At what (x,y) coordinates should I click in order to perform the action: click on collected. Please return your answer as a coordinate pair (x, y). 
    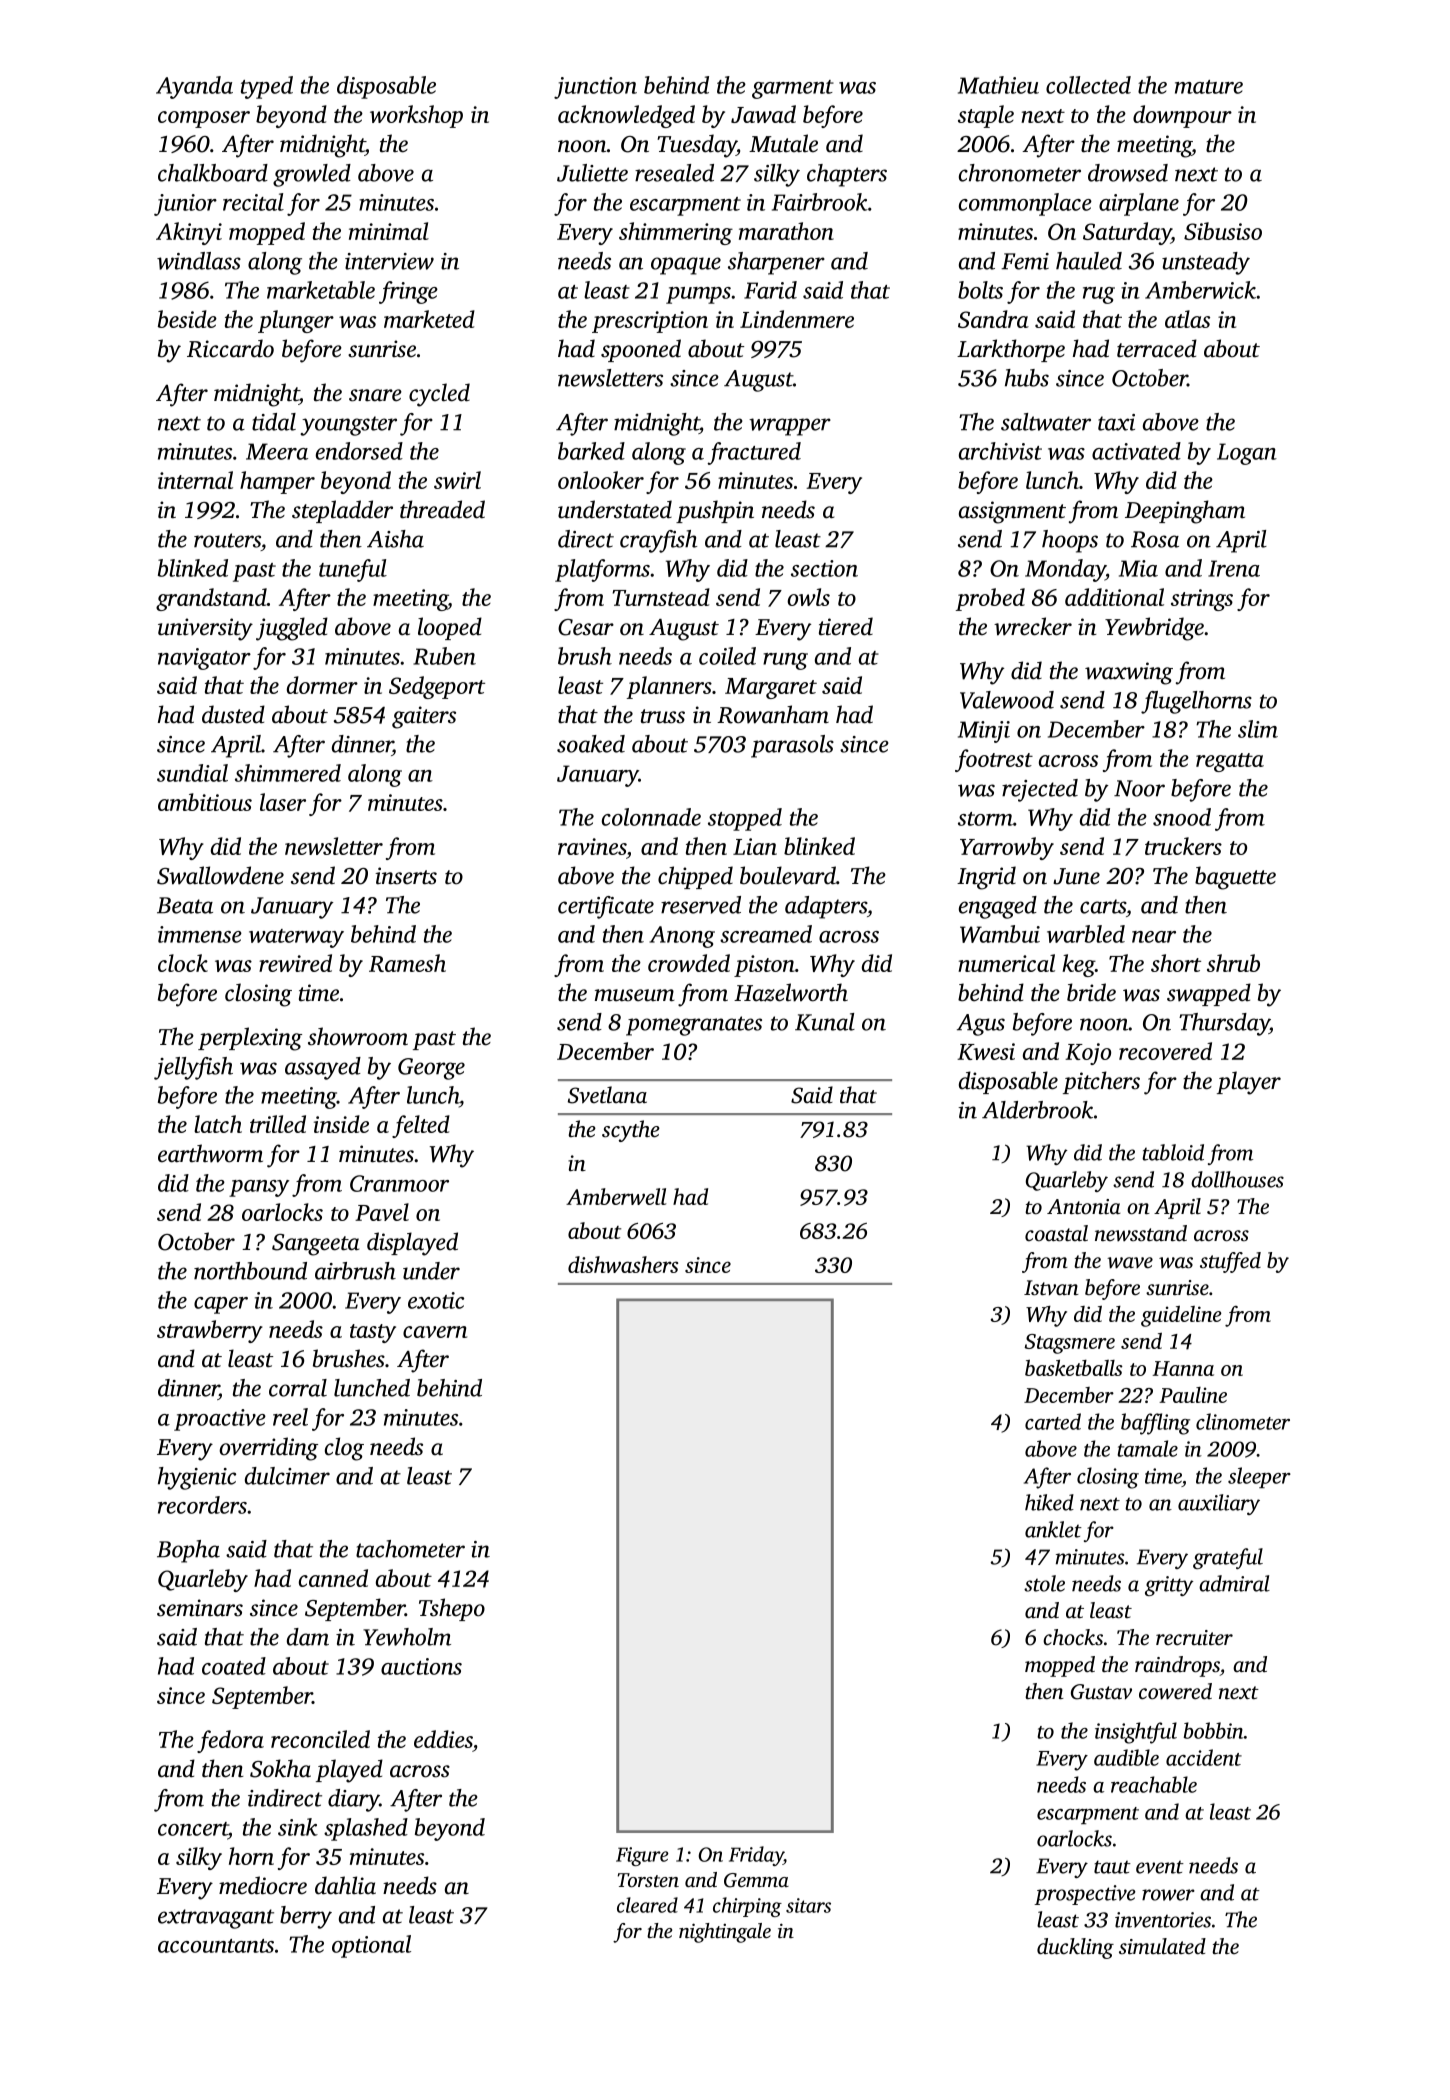
    Looking at the image, I should click on (1088, 85).
